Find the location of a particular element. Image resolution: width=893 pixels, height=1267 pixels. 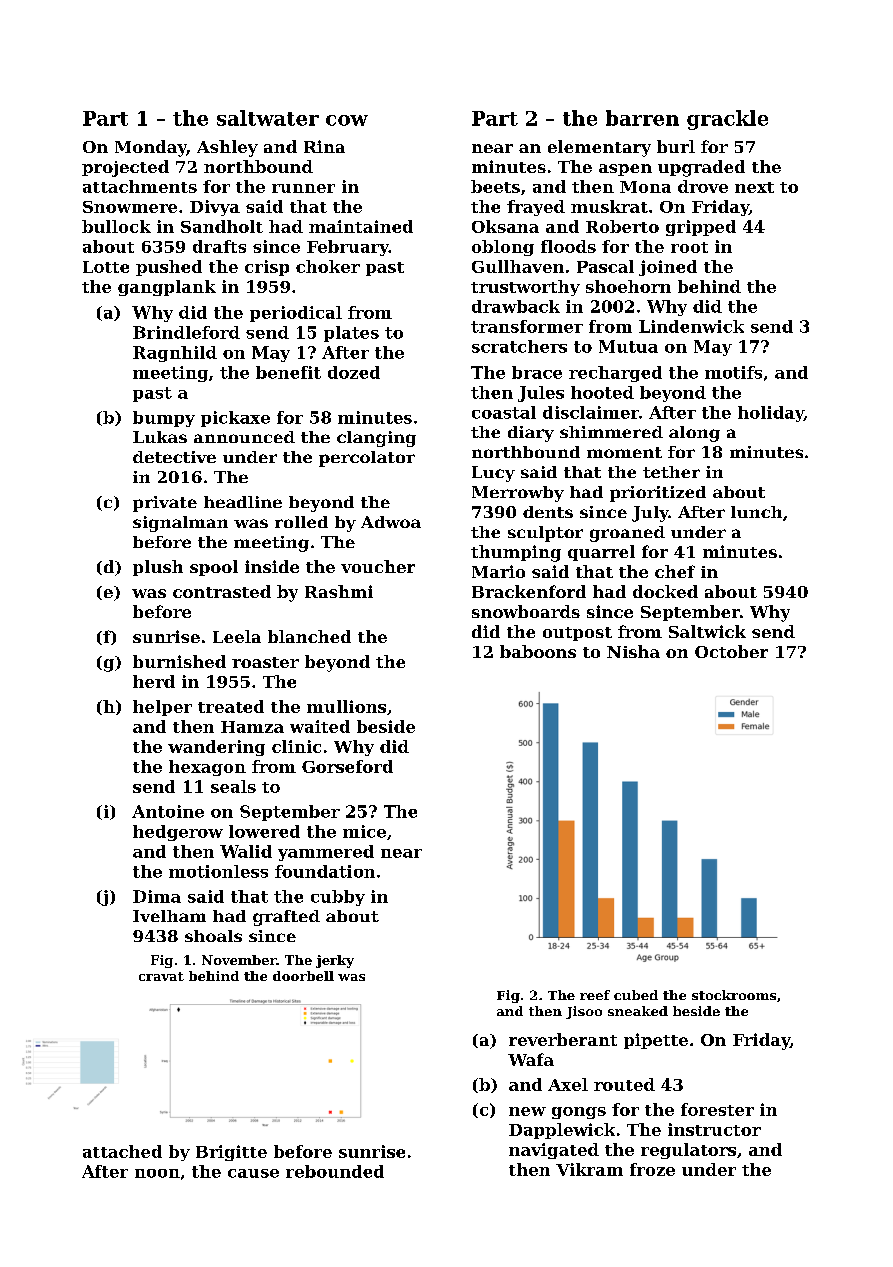

Ashley is located at coordinates (227, 148).
